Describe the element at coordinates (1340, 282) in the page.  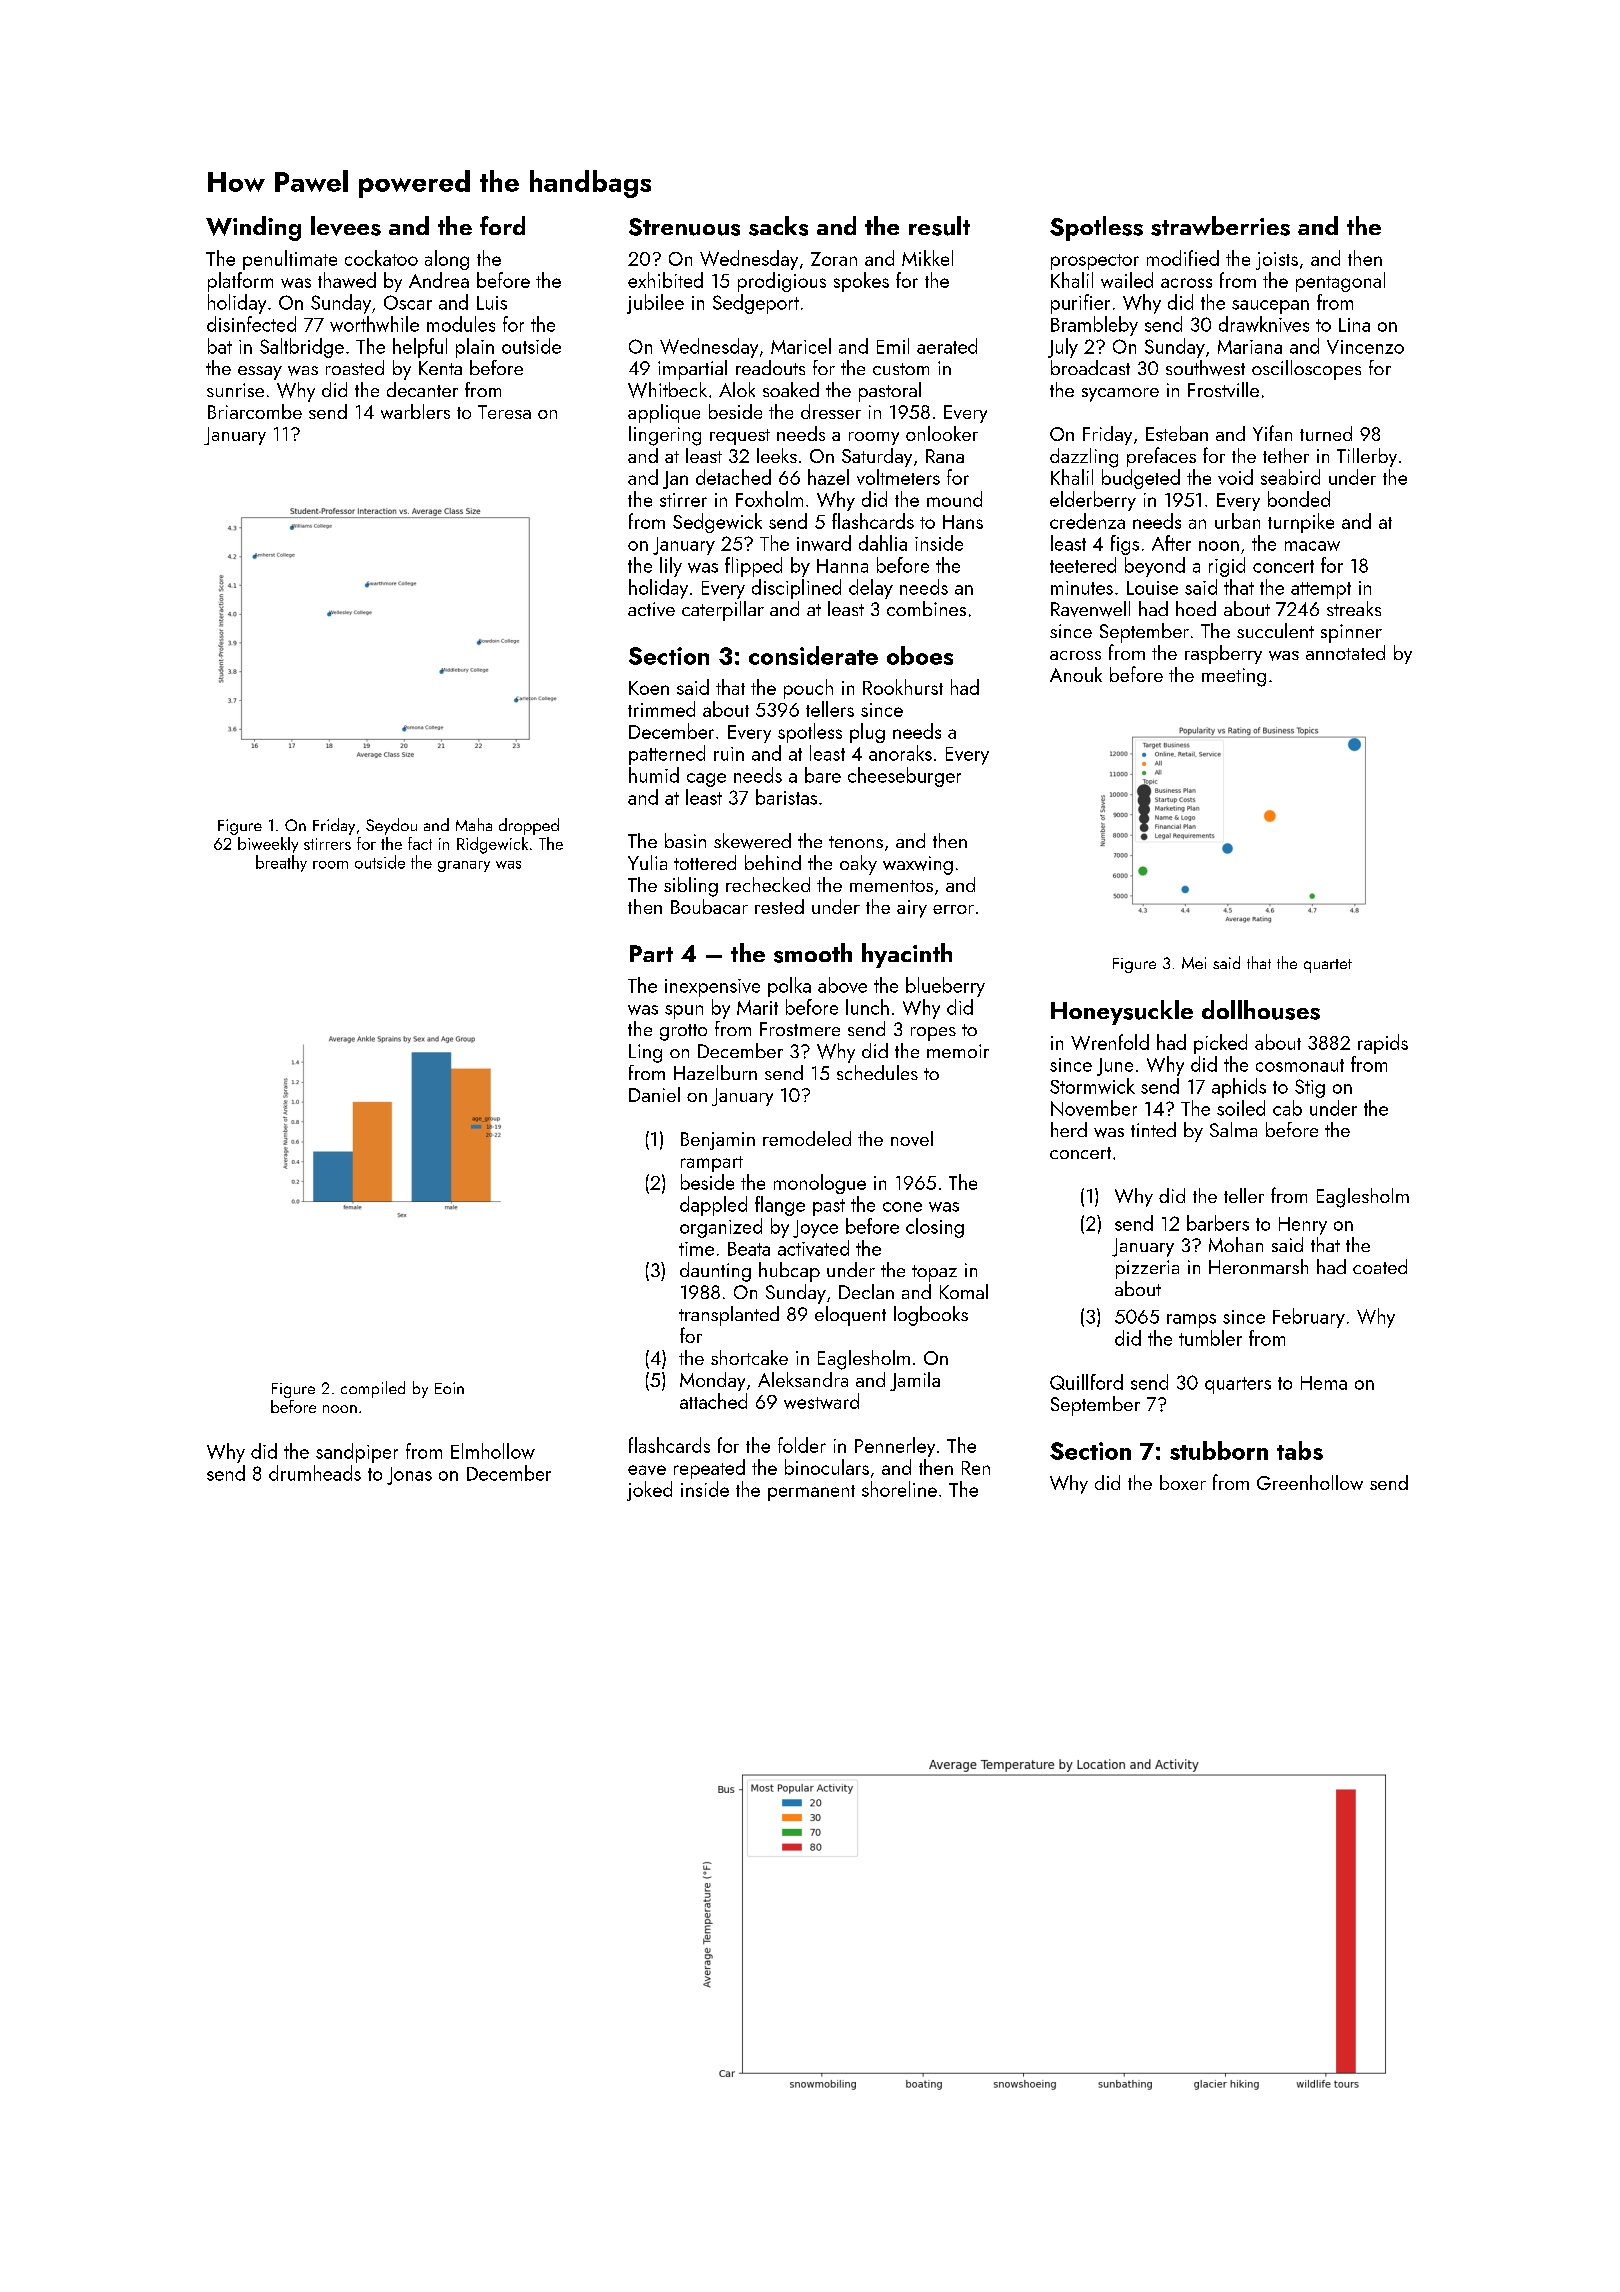
I see `pentagonal` at that location.
